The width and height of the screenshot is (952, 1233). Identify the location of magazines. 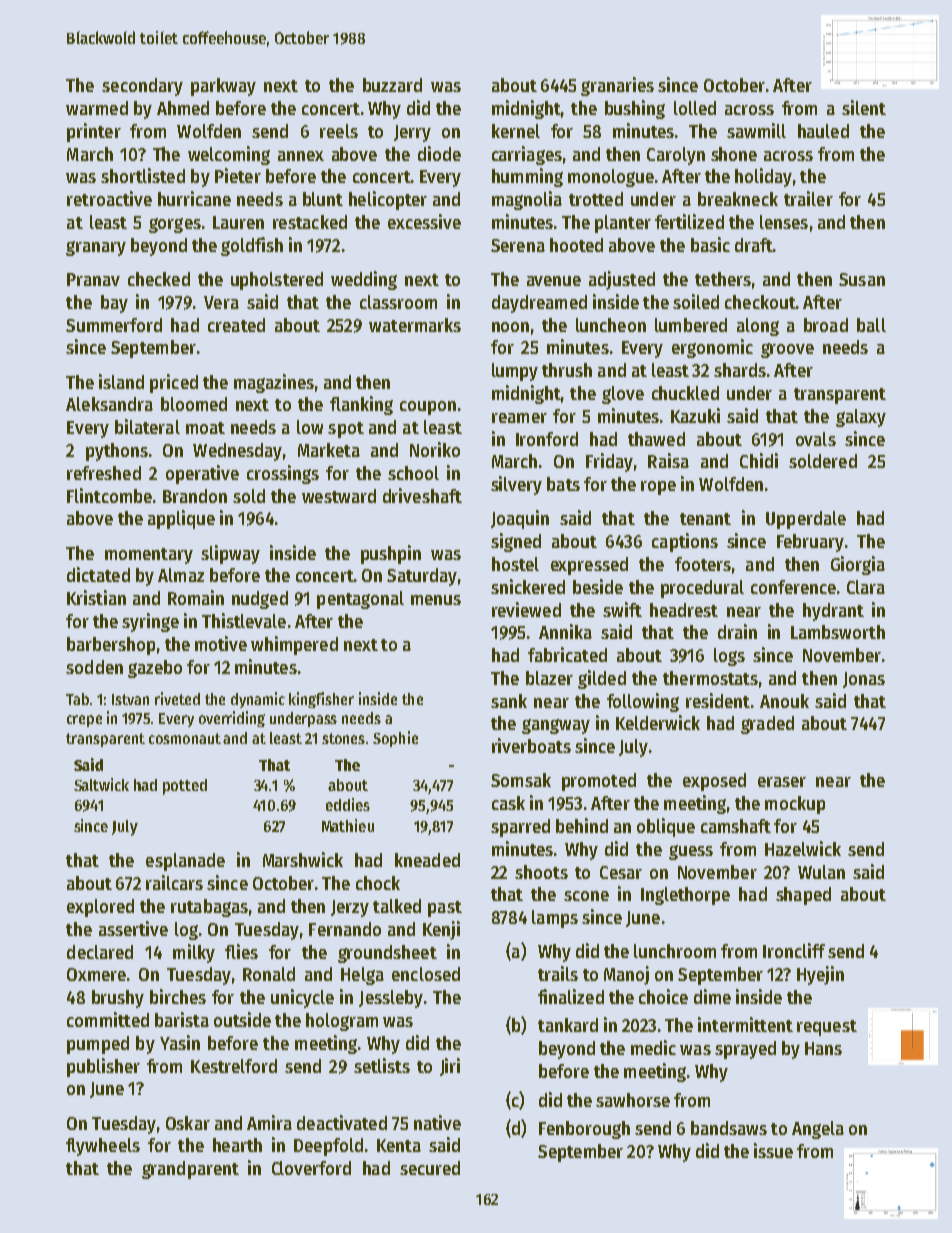
(274, 383).
